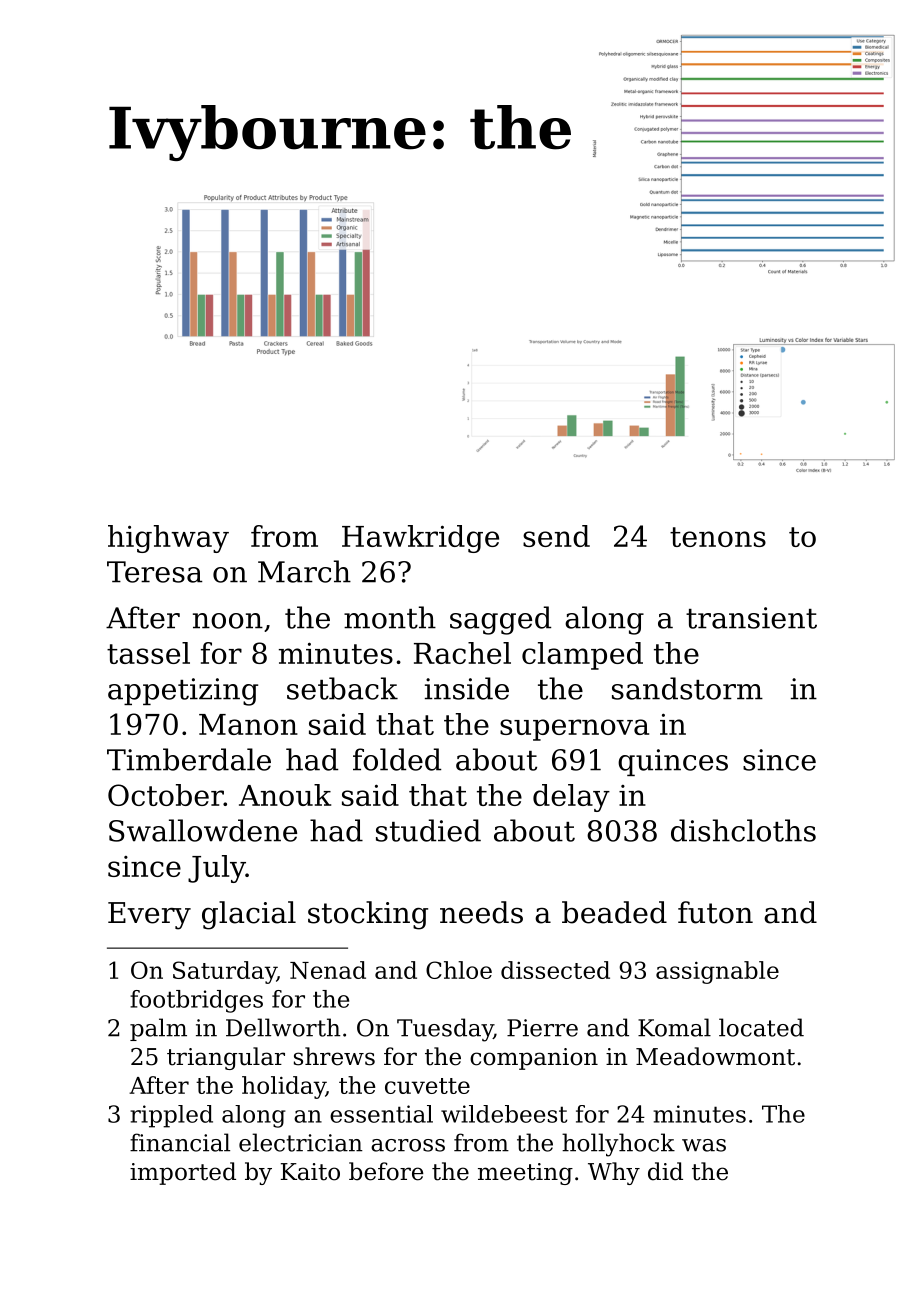 This screenshot has width=924, height=1311. Describe the element at coordinates (556, 536) in the screenshot. I see `send` at that location.
